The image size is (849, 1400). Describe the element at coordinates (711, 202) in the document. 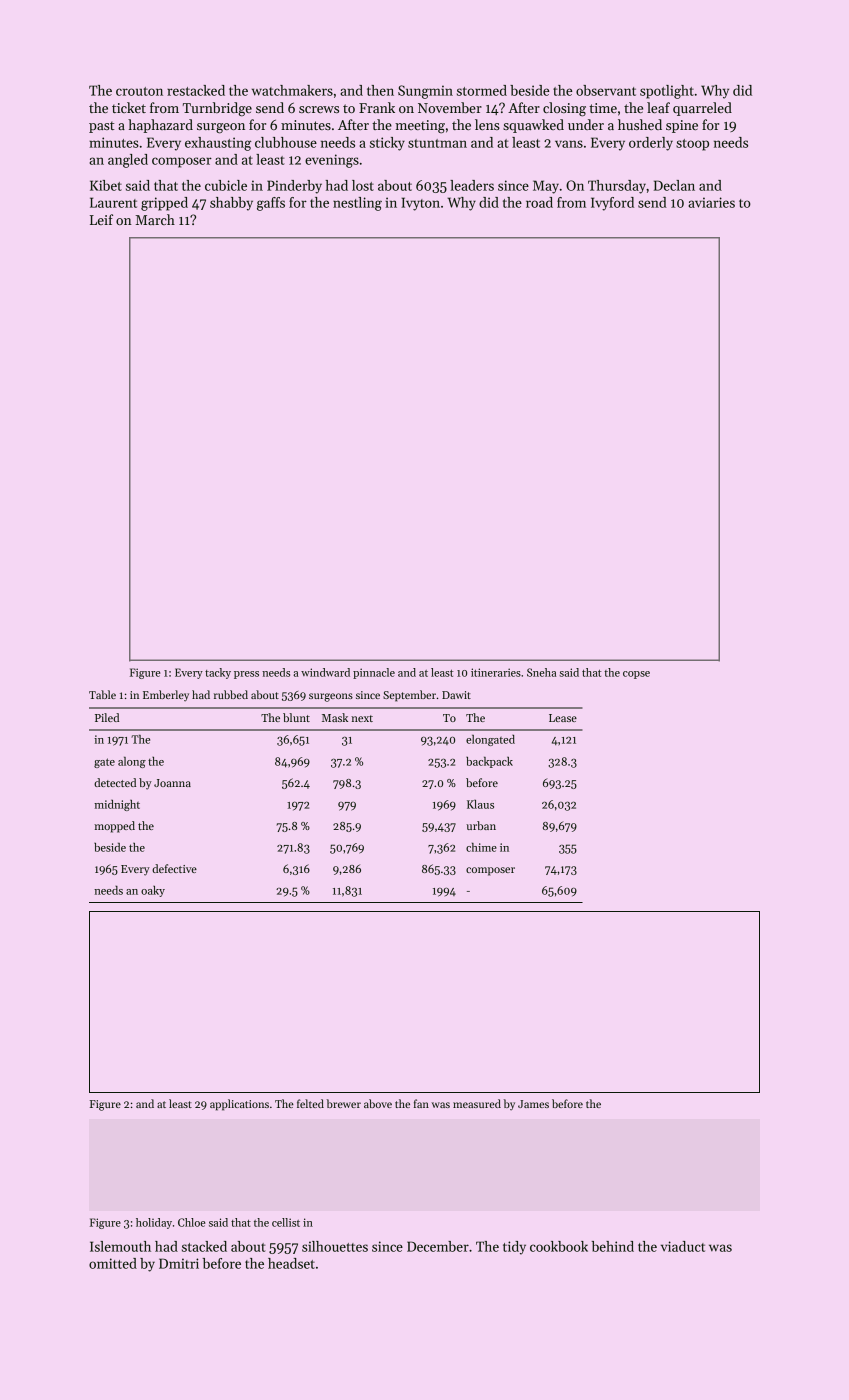

I see `aviaries` at that location.
